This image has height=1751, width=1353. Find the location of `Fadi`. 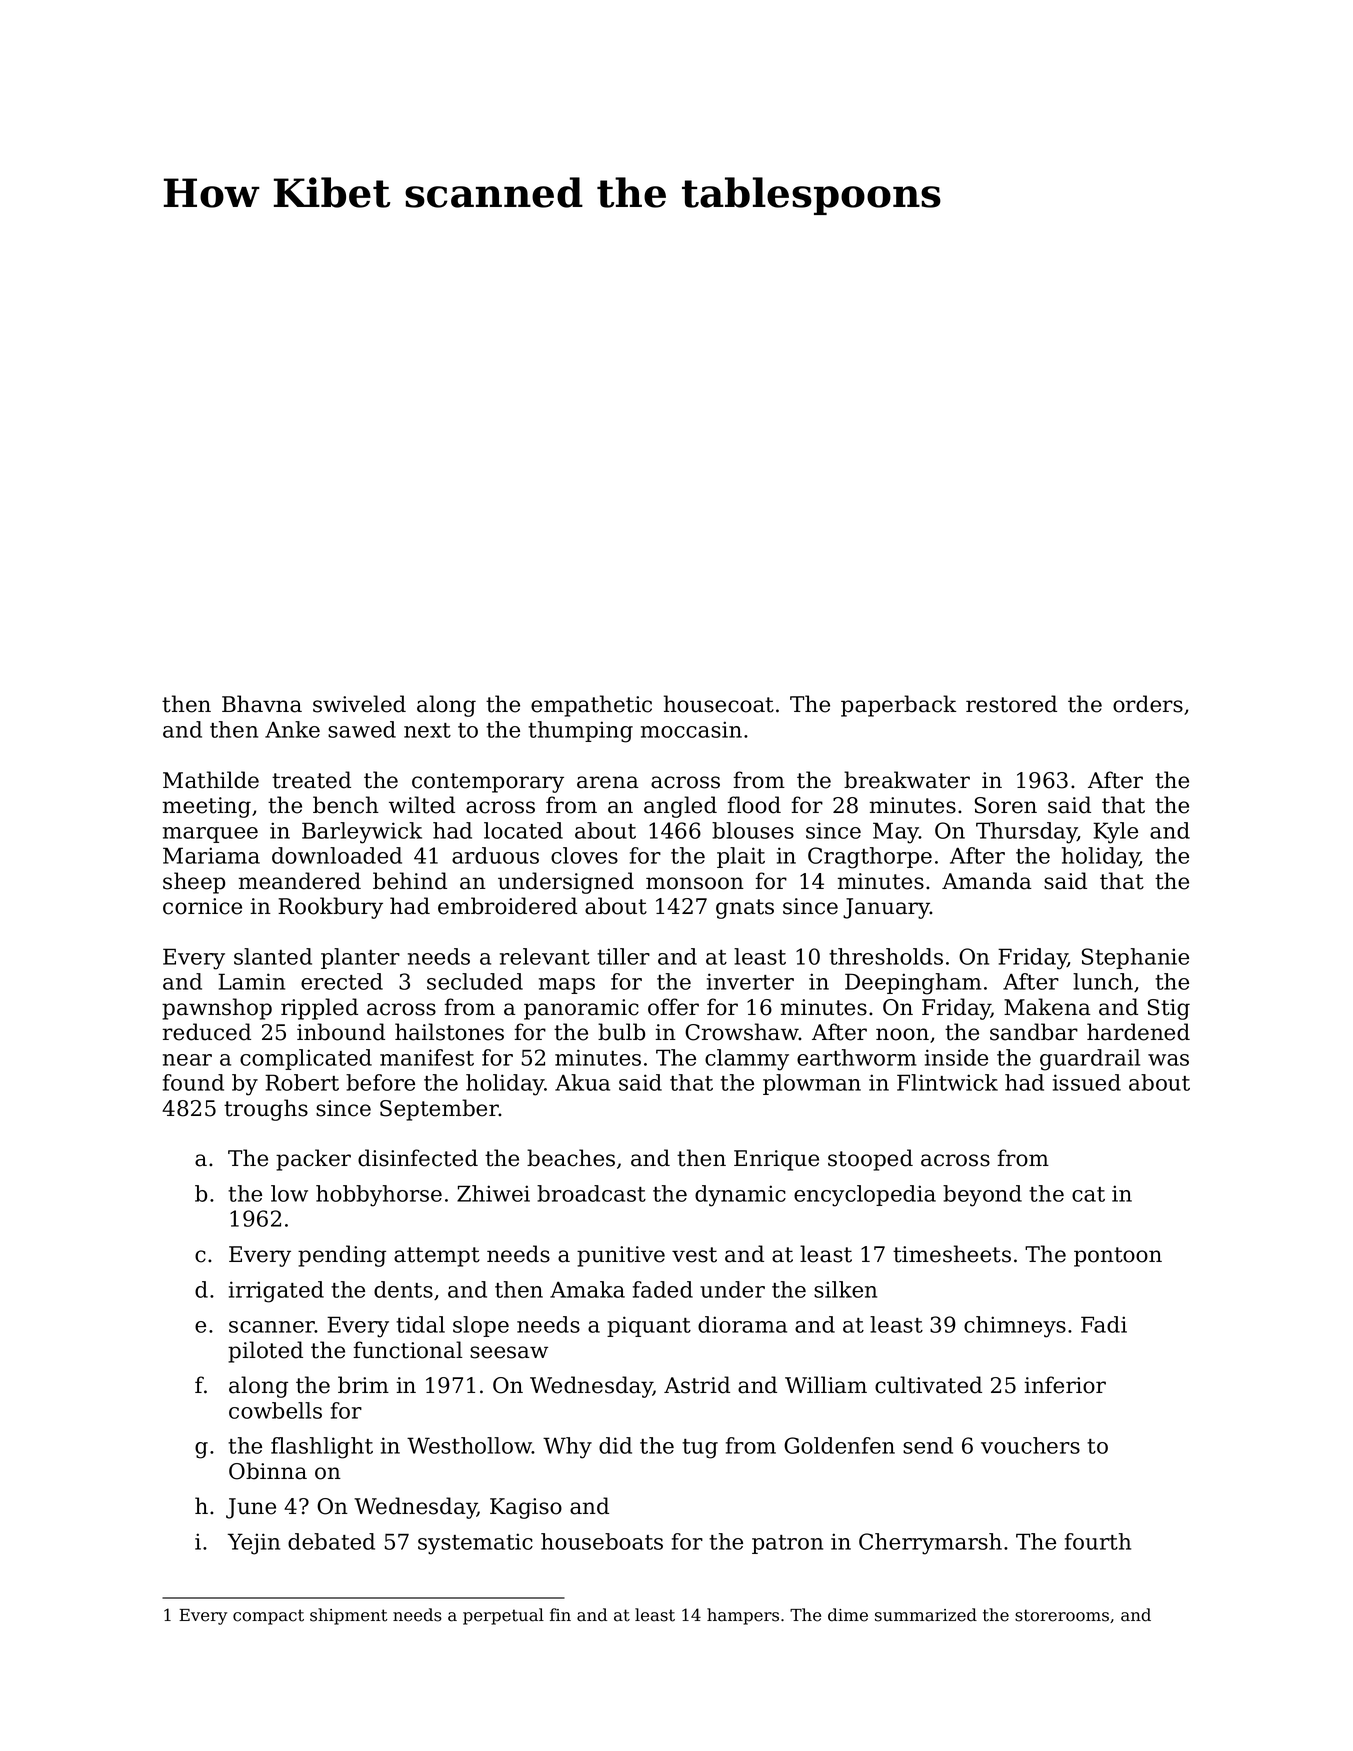

Fadi is located at coordinates (1104, 1324).
